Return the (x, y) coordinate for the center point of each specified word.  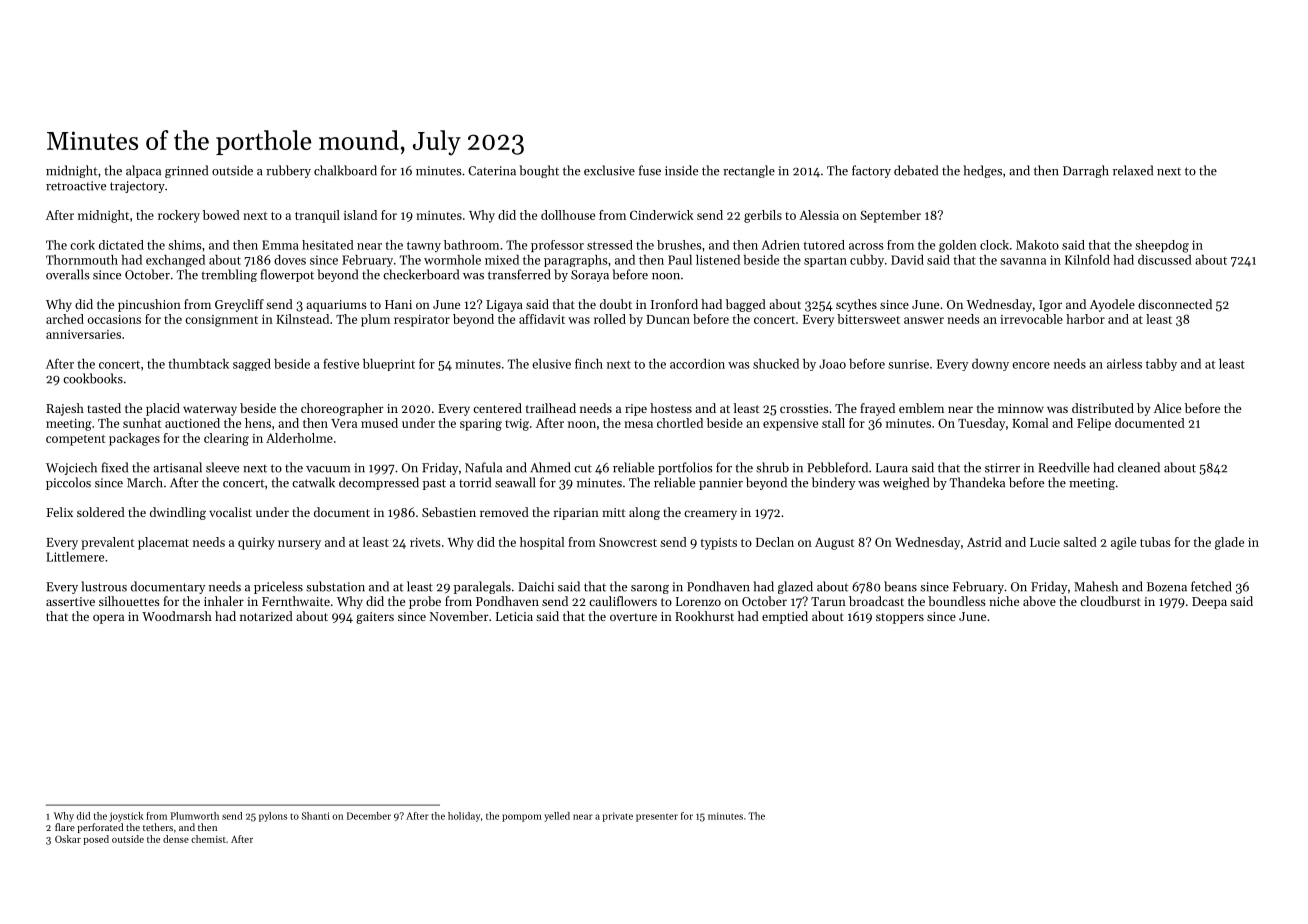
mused (379, 423)
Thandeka (977, 482)
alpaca (143, 171)
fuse (650, 170)
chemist (208, 839)
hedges (982, 171)
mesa (638, 424)
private (618, 817)
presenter (657, 818)
